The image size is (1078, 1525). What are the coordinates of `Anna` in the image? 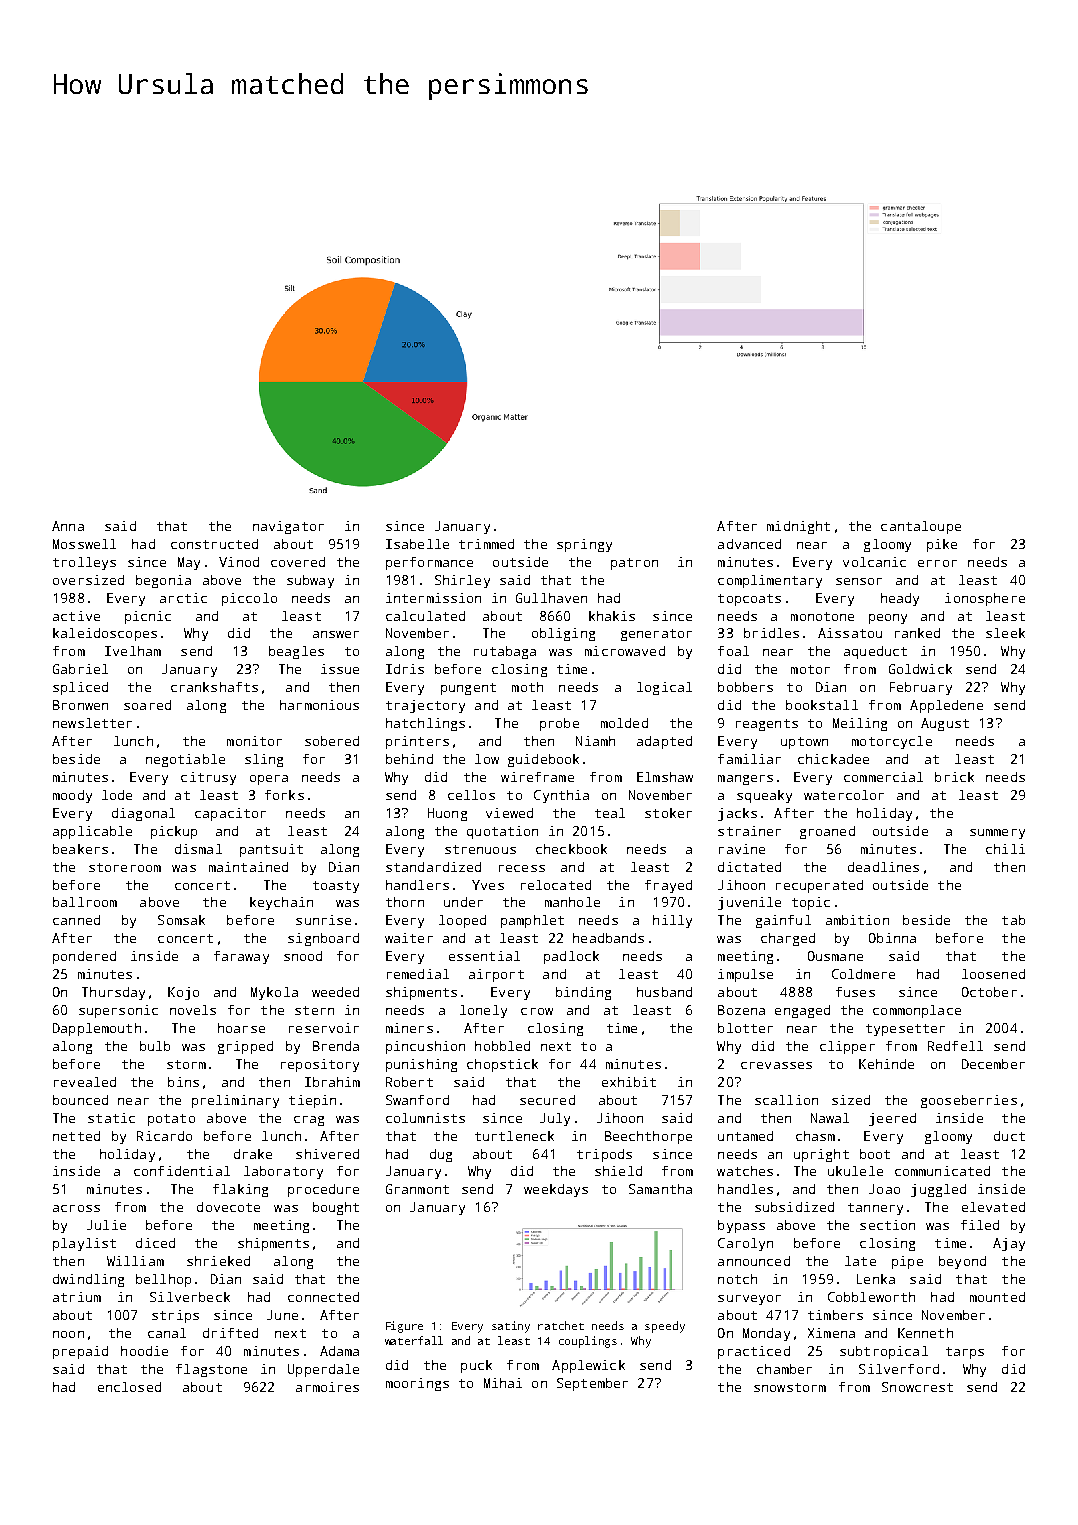 It's located at (68, 526).
